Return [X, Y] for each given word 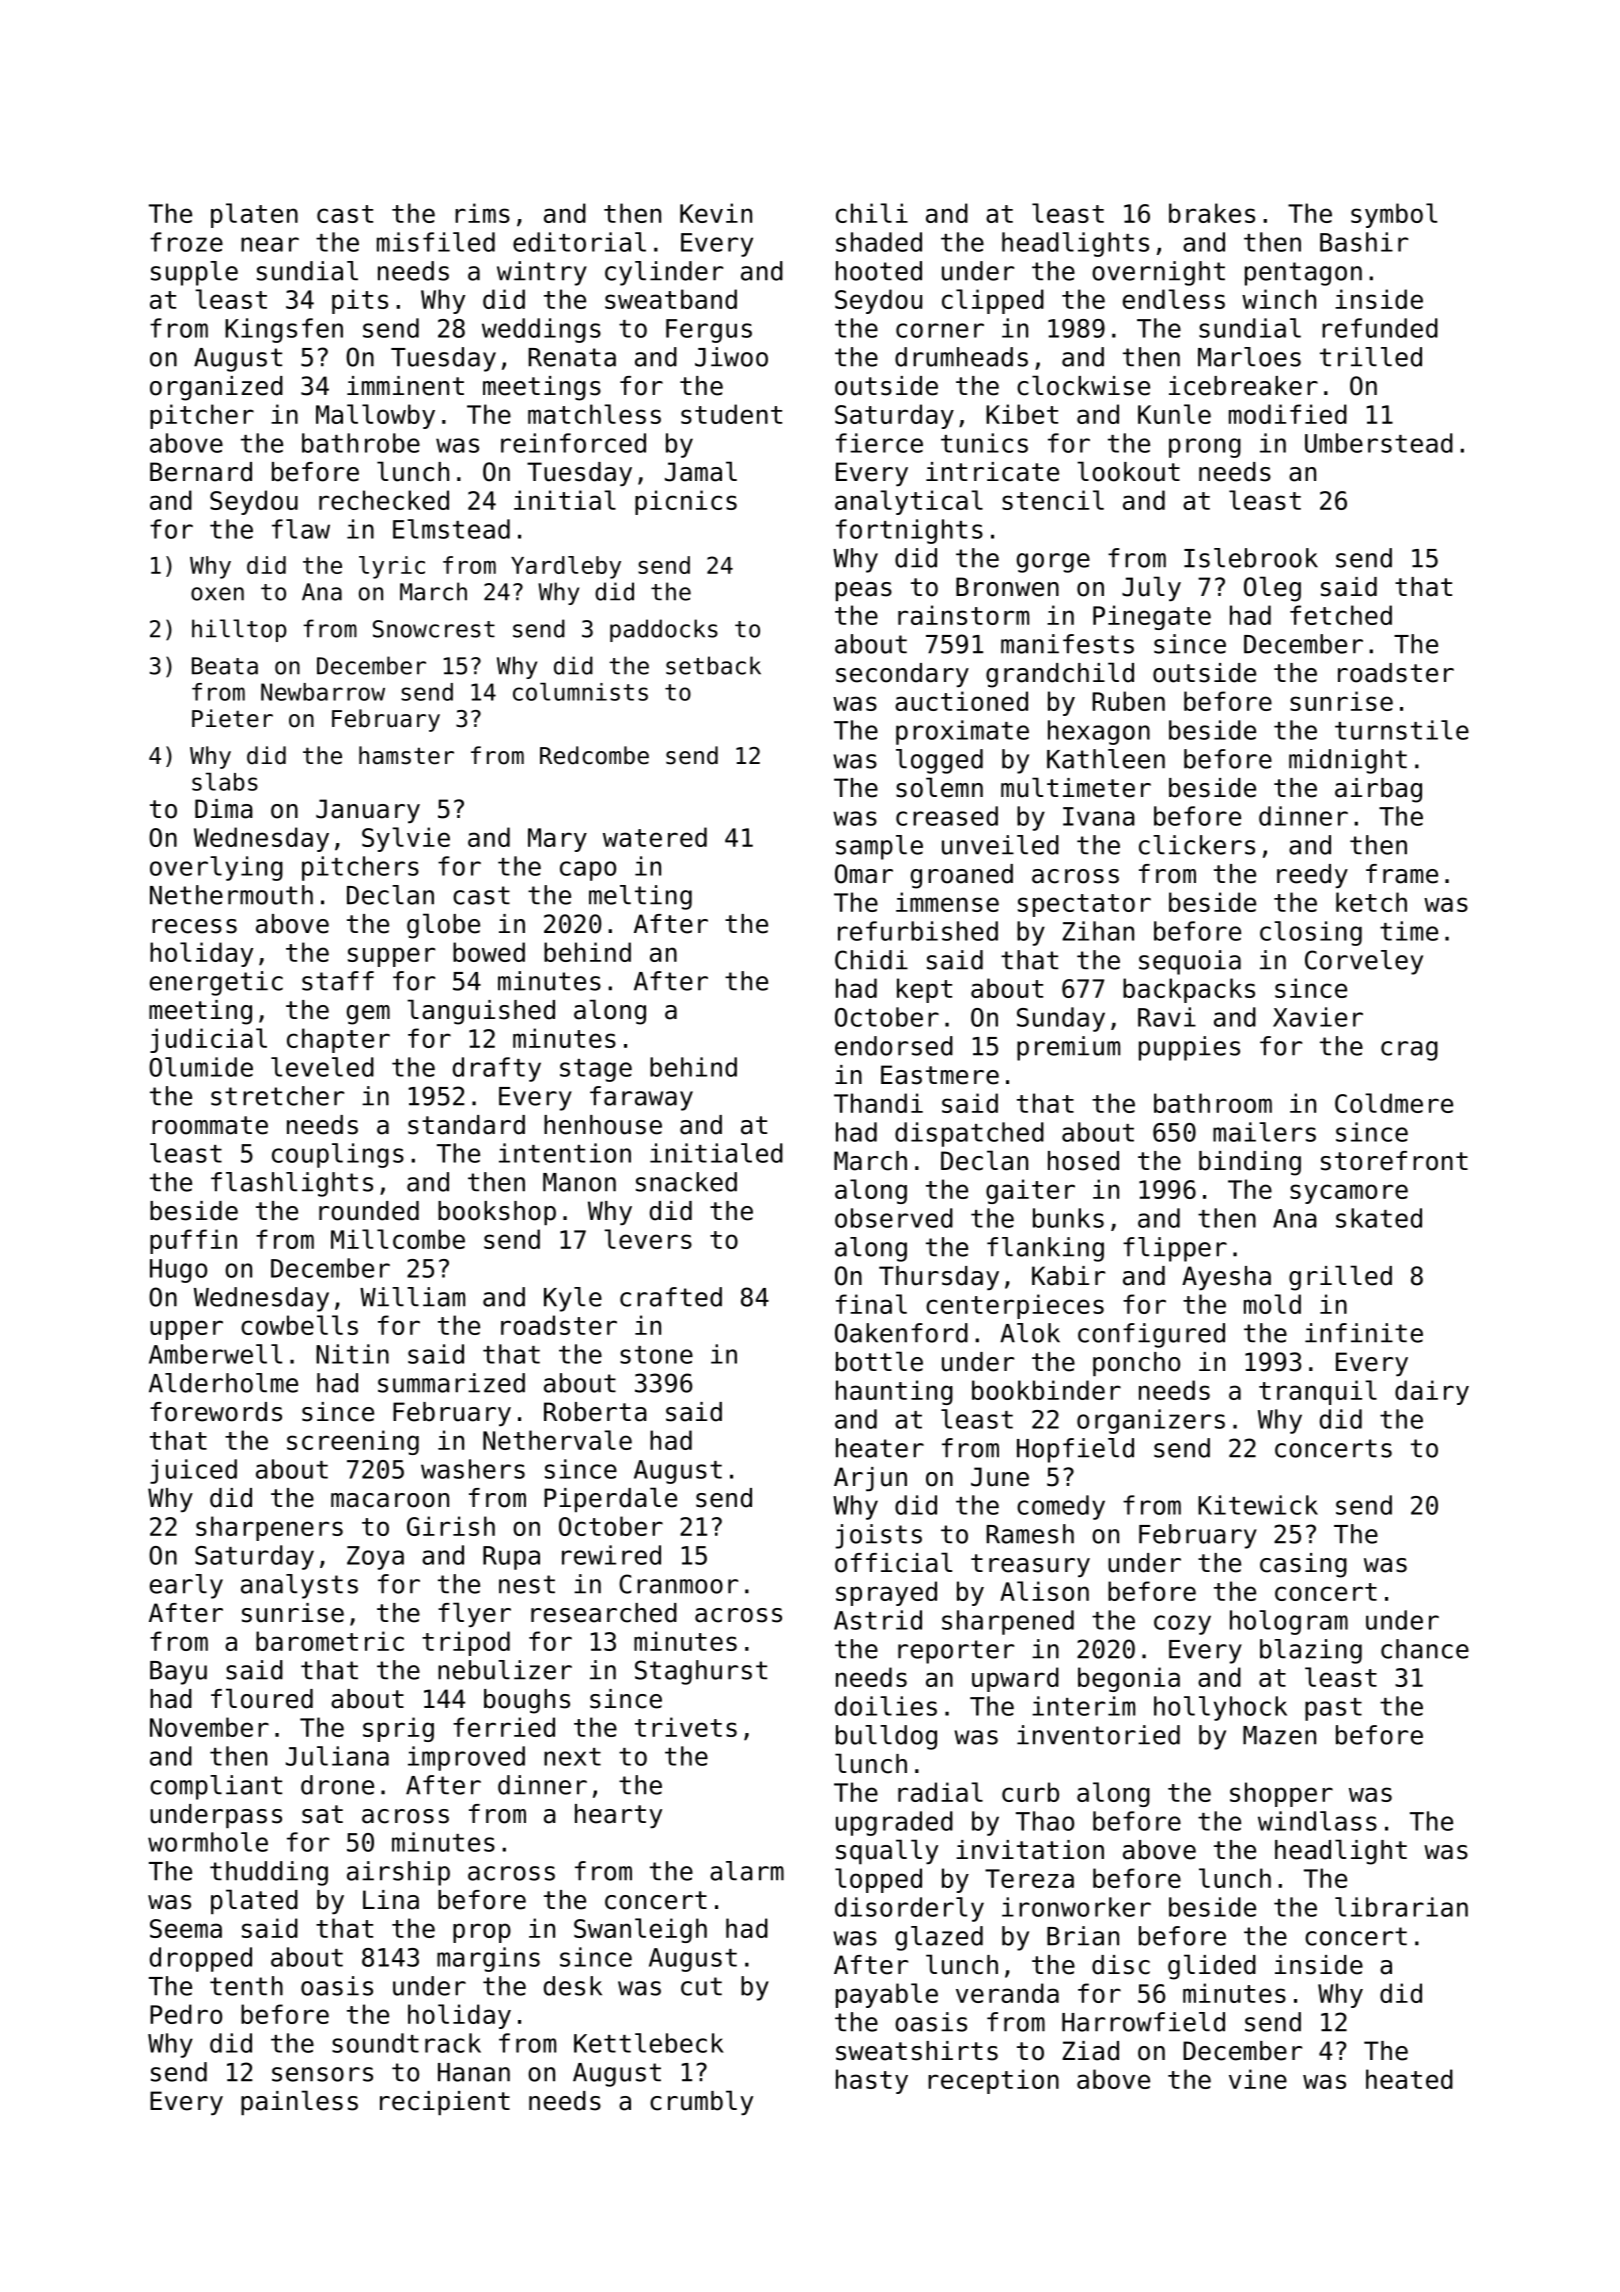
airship [398, 1873]
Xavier [1318, 1017]
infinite [1364, 1333]
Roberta [595, 1412]
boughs [527, 1701]
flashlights [292, 1184]
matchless [594, 414]
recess [194, 926]
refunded [1380, 328]
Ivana [1099, 816]
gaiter [1030, 1191]
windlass [1317, 1821]
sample [879, 847]
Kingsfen [284, 330]
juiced [193, 1471]
